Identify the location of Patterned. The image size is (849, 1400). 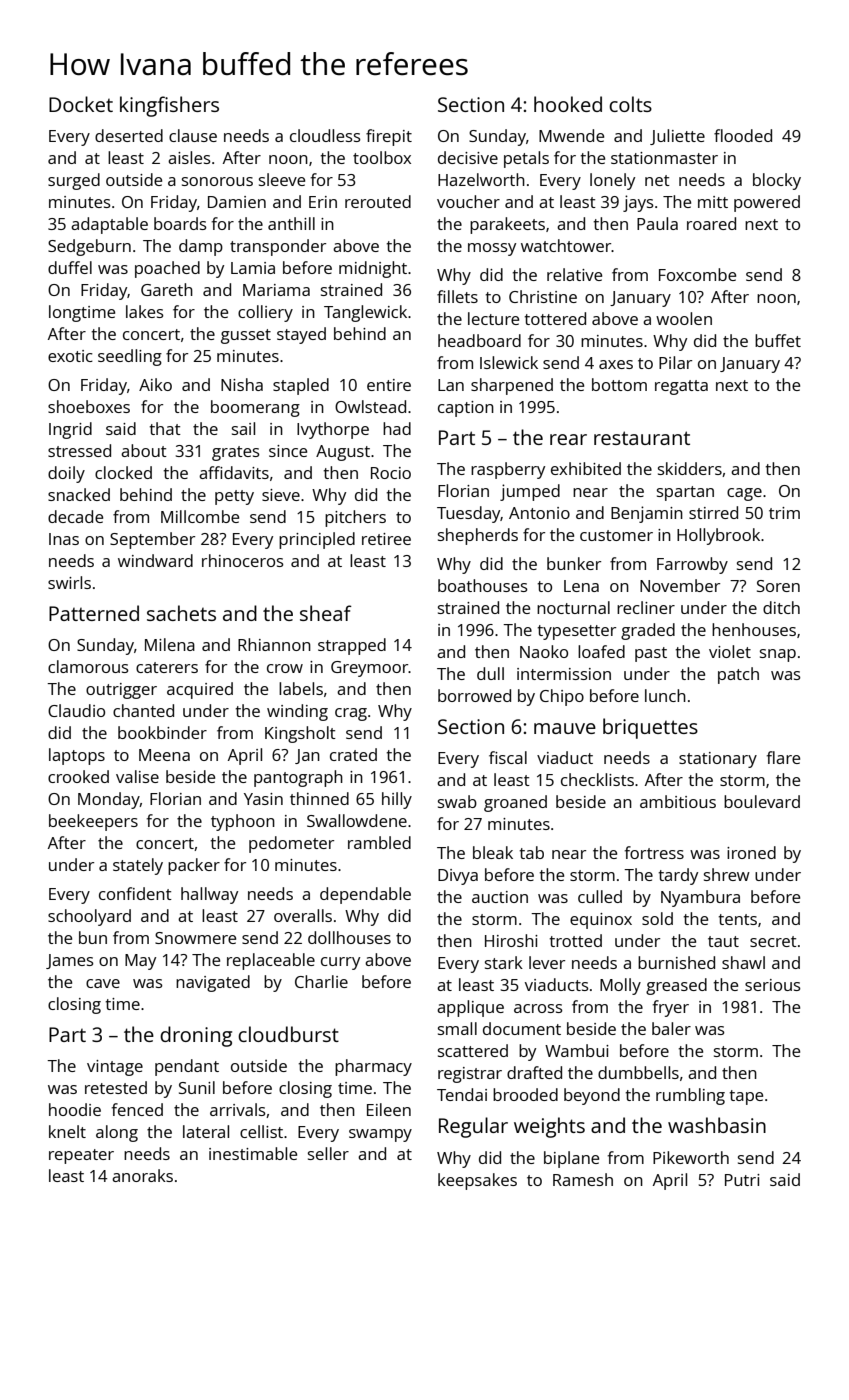
(94, 613).
